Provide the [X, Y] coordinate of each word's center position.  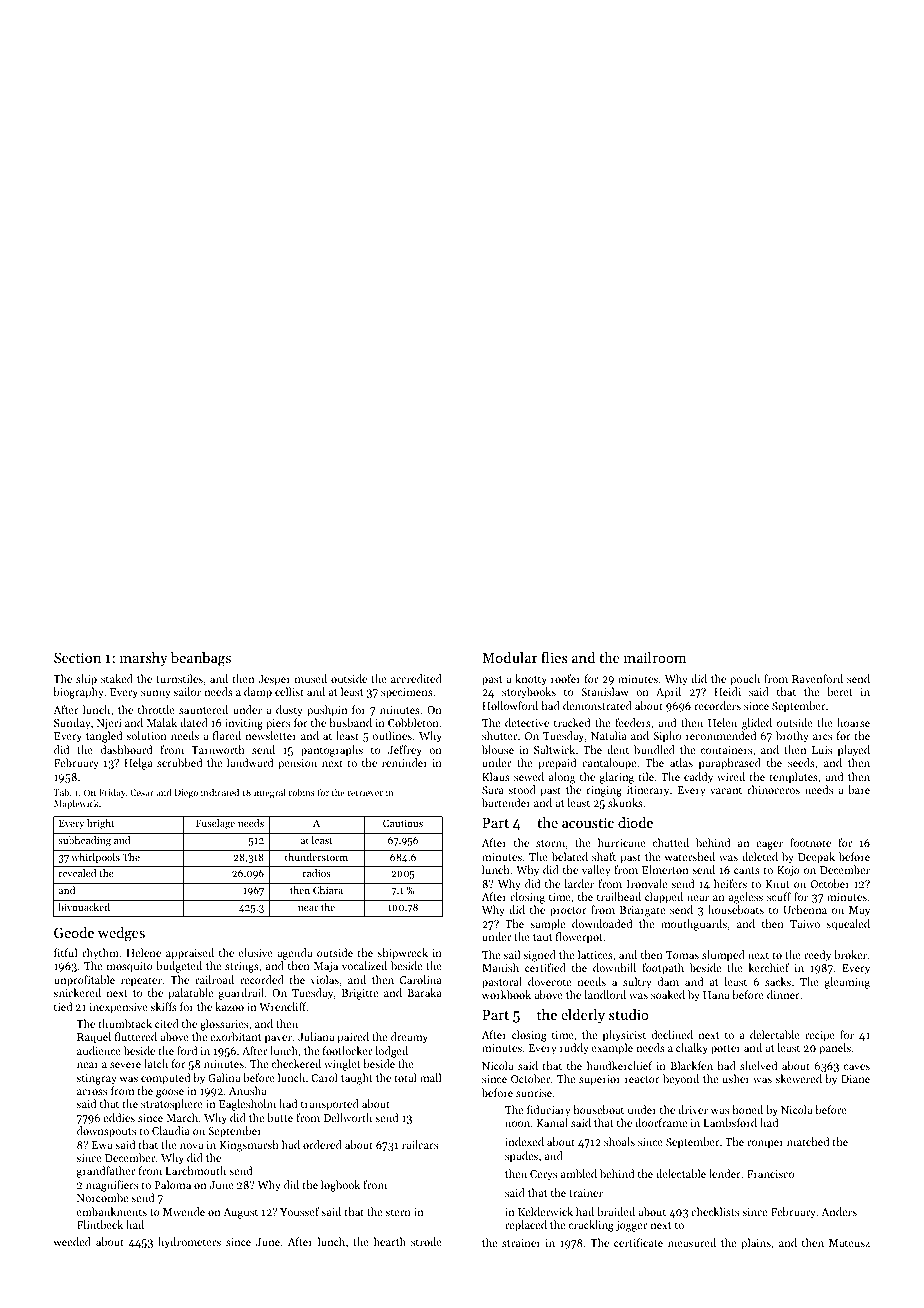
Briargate [642, 911]
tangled [104, 737]
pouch [745, 680]
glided [757, 724]
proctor [568, 912]
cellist [289, 691]
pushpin [327, 711]
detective [527, 722]
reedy [817, 956]
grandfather [106, 1172]
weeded [72, 1241]
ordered [322, 1144]
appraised [190, 954]
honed [747, 1109]
